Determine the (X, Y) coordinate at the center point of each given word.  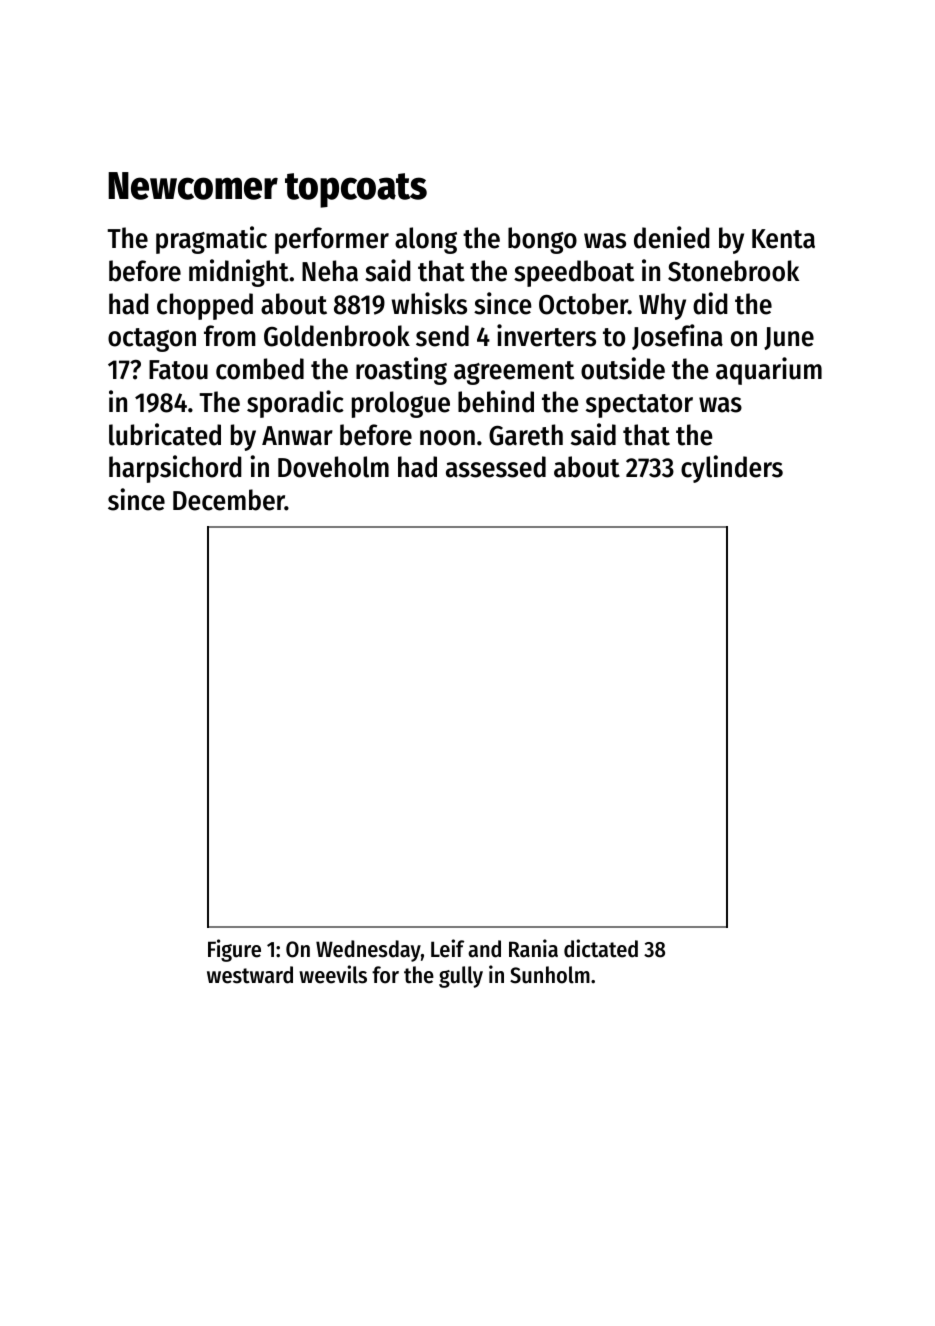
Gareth (526, 435)
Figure (234, 950)
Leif (447, 948)
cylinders (732, 469)
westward (250, 975)
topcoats (356, 190)
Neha (330, 271)
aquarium (769, 371)
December (229, 500)
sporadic (295, 404)
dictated (601, 948)
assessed (496, 467)
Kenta (783, 239)
